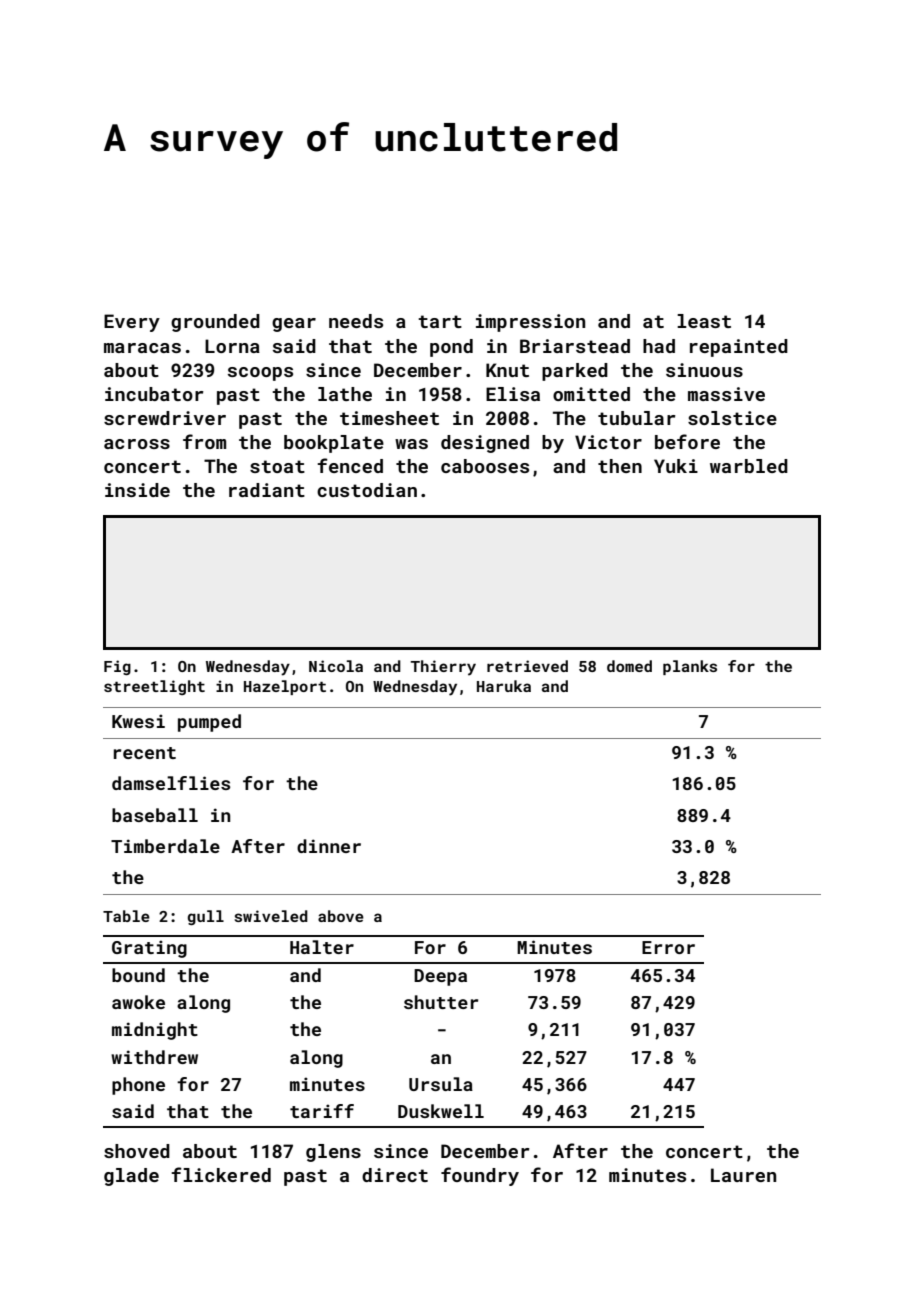 The width and height of the screenshot is (924, 1311). What do you see at coordinates (322, 1111) in the screenshot?
I see `tariff` at bounding box center [322, 1111].
